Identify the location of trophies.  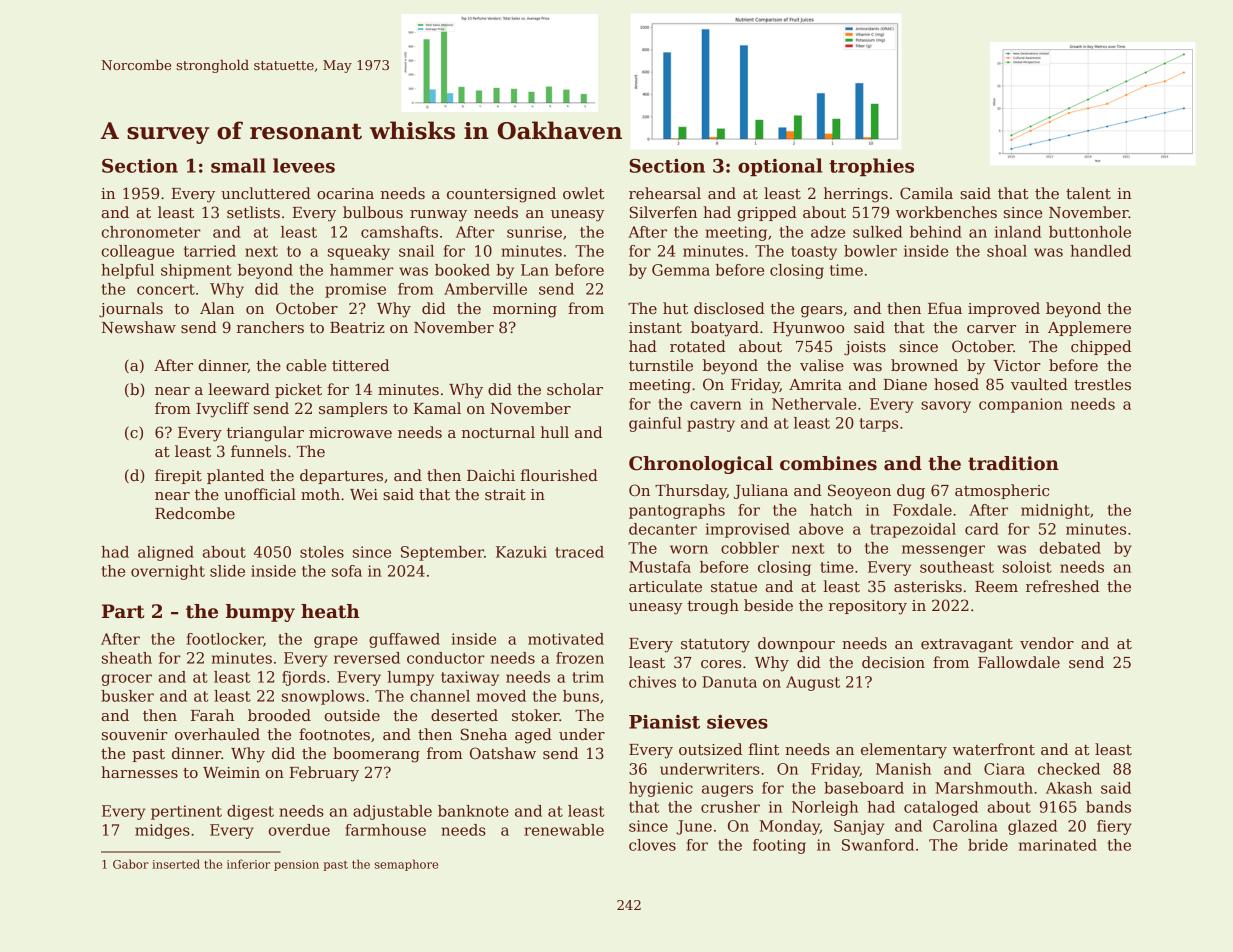
(871, 167).
